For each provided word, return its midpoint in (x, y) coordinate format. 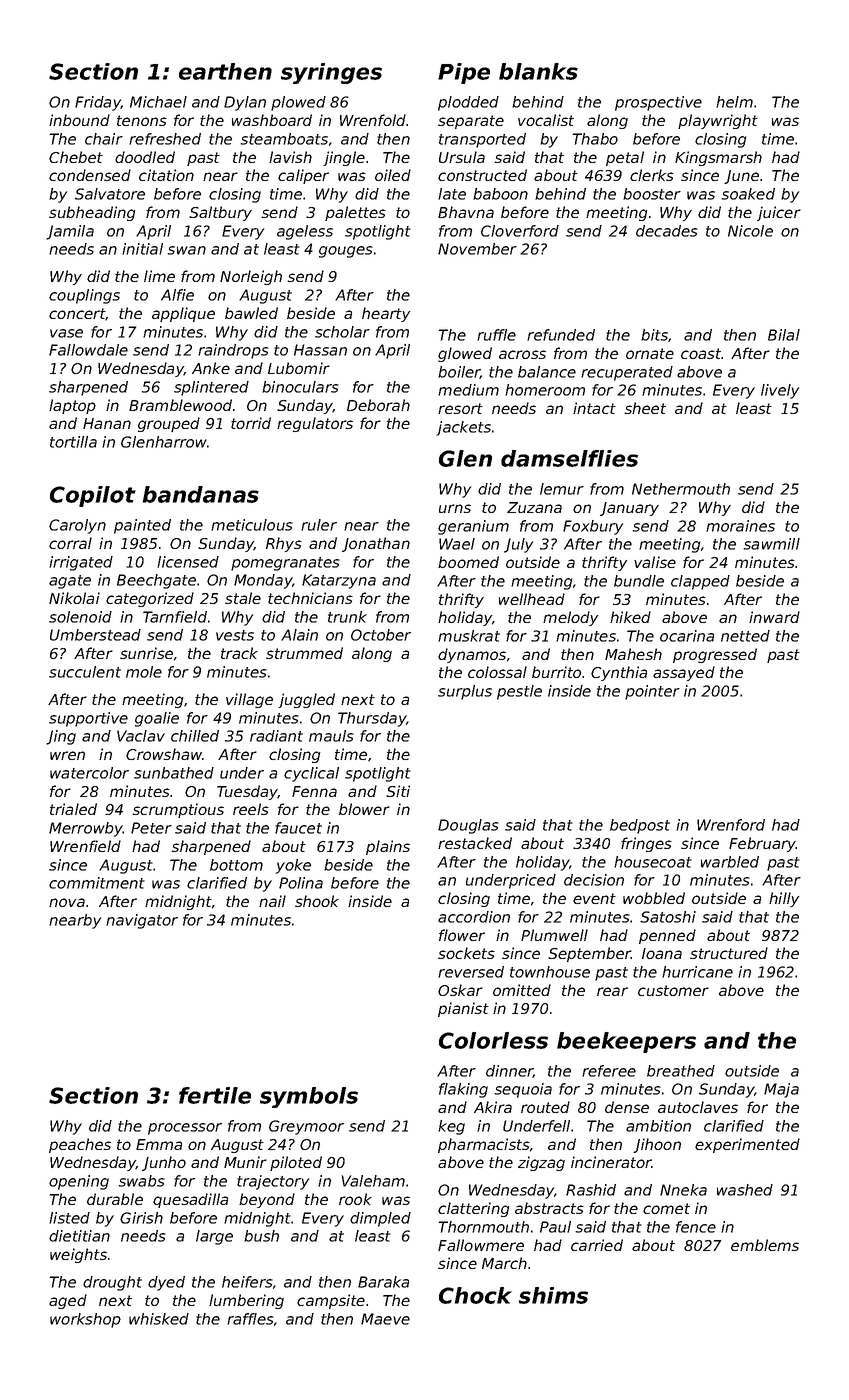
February (762, 844)
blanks (538, 71)
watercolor (89, 773)
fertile (215, 1095)
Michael (158, 102)
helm (734, 102)
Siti (398, 791)
